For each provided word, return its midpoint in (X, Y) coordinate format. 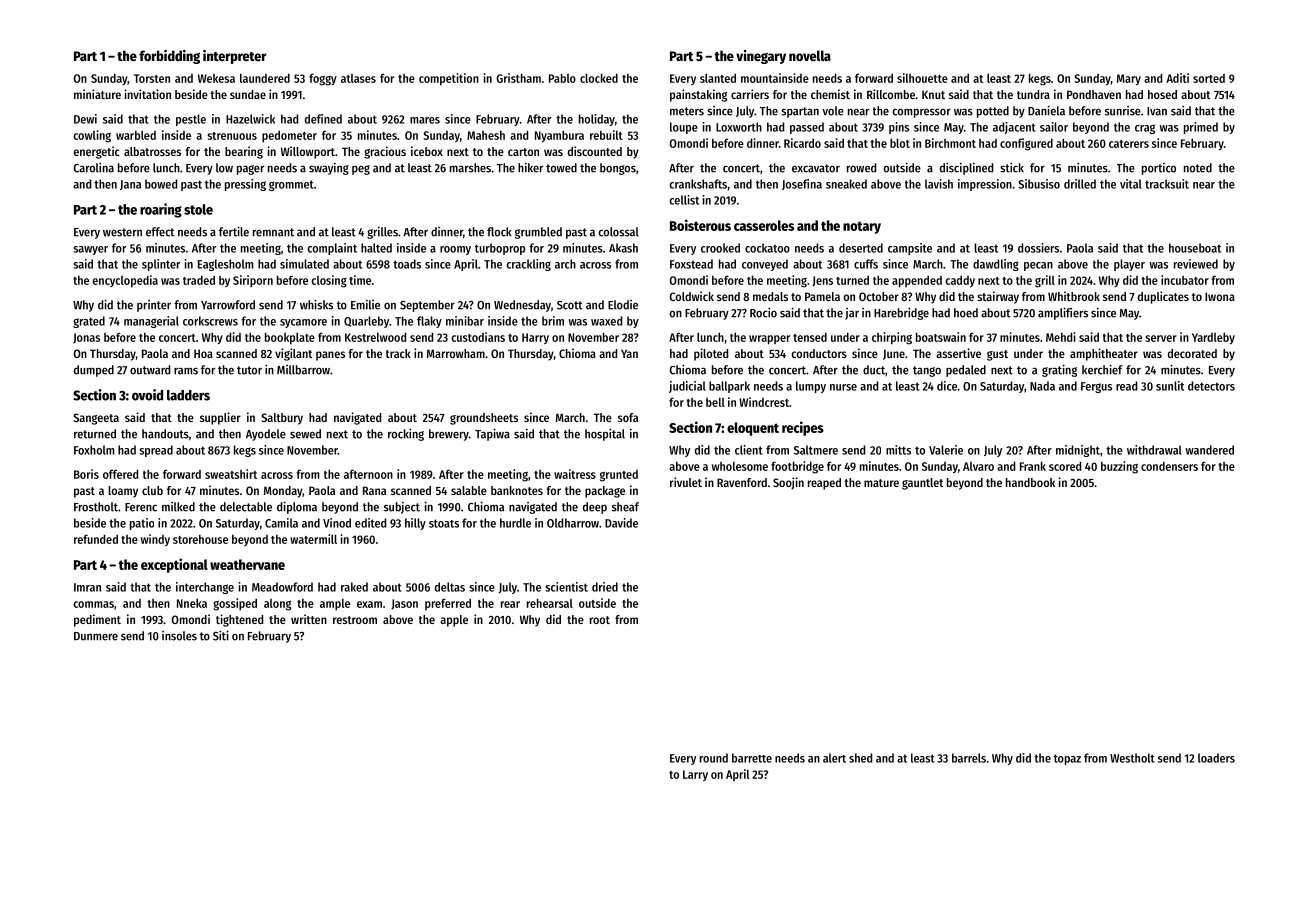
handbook (1030, 482)
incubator (1185, 280)
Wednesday (522, 306)
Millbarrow (303, 370)
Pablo (562, 78)
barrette (752, 758)
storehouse (200, 539)
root (600, 620)
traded (199, 280)
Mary (1129, 79)
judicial (687, 387)
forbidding (169, 57)
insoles (179, 636)
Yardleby (1213, 338)
